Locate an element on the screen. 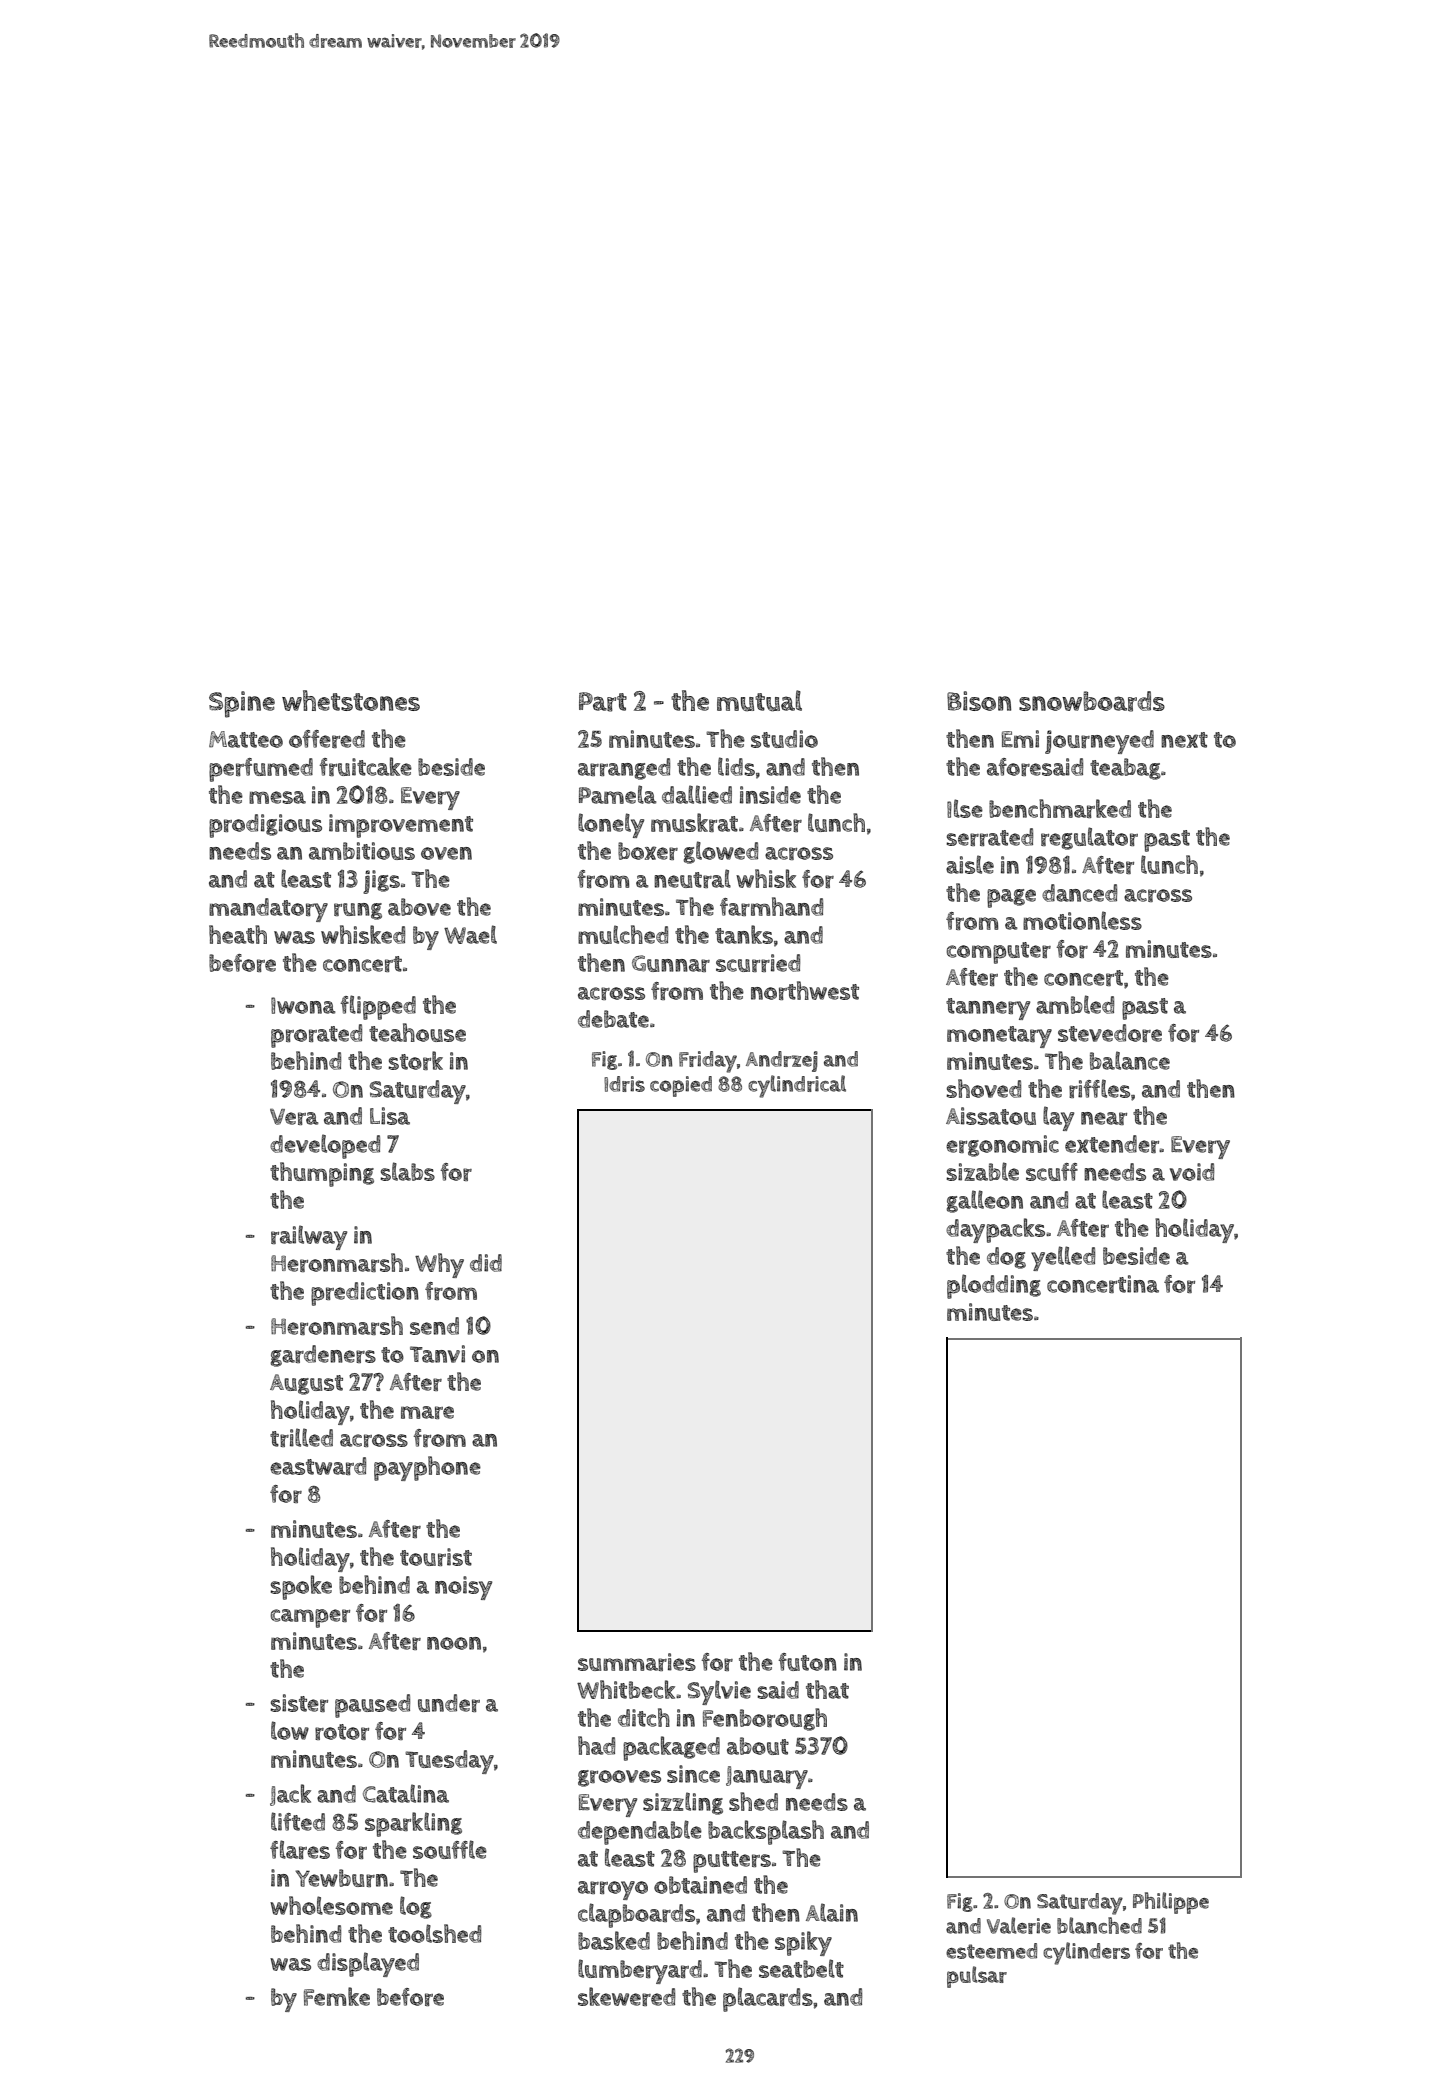 The image size is (1450, 2100). Part is located at coordinates (603, 702).
